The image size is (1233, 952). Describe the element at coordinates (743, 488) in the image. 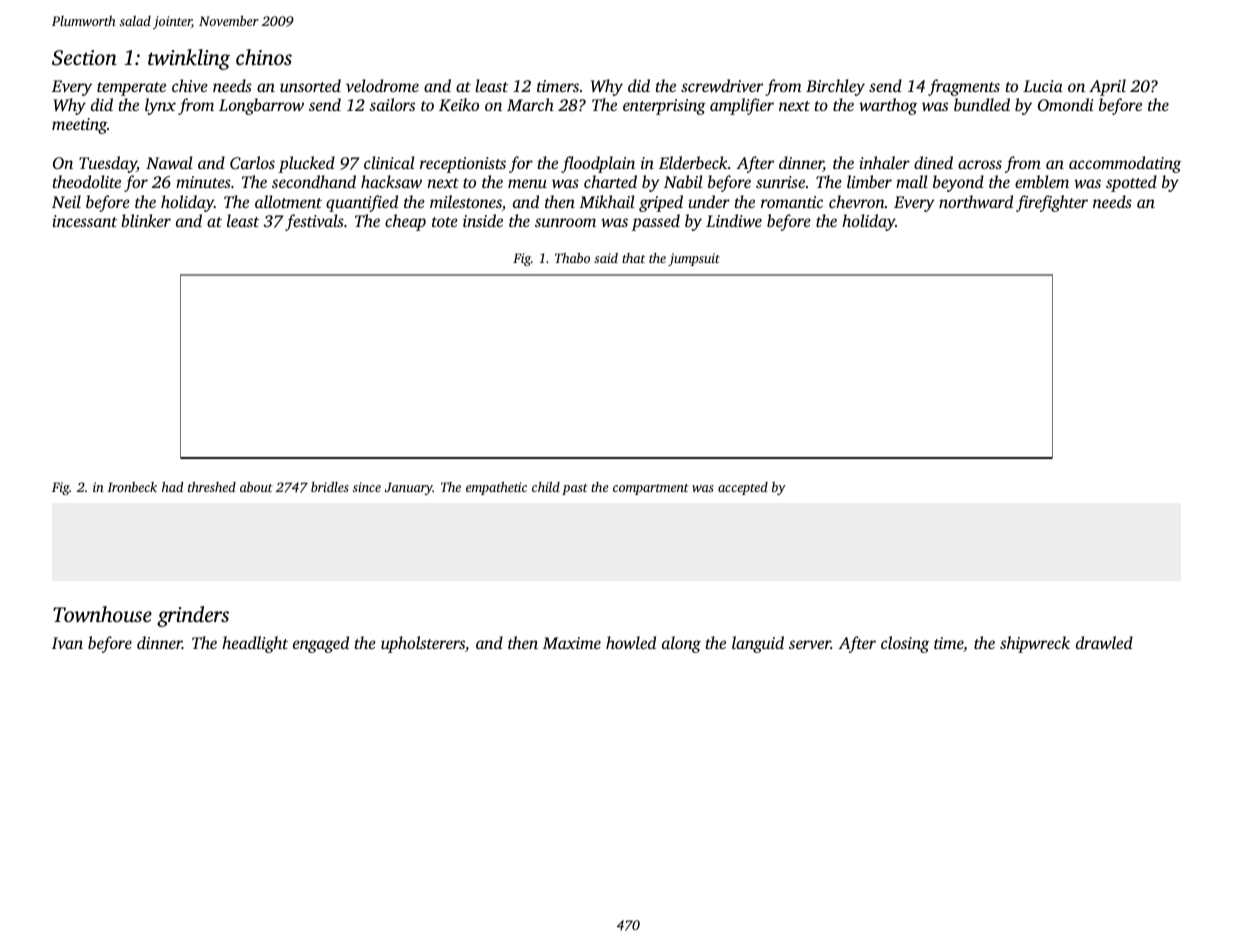

I see `accepted` at that location.
